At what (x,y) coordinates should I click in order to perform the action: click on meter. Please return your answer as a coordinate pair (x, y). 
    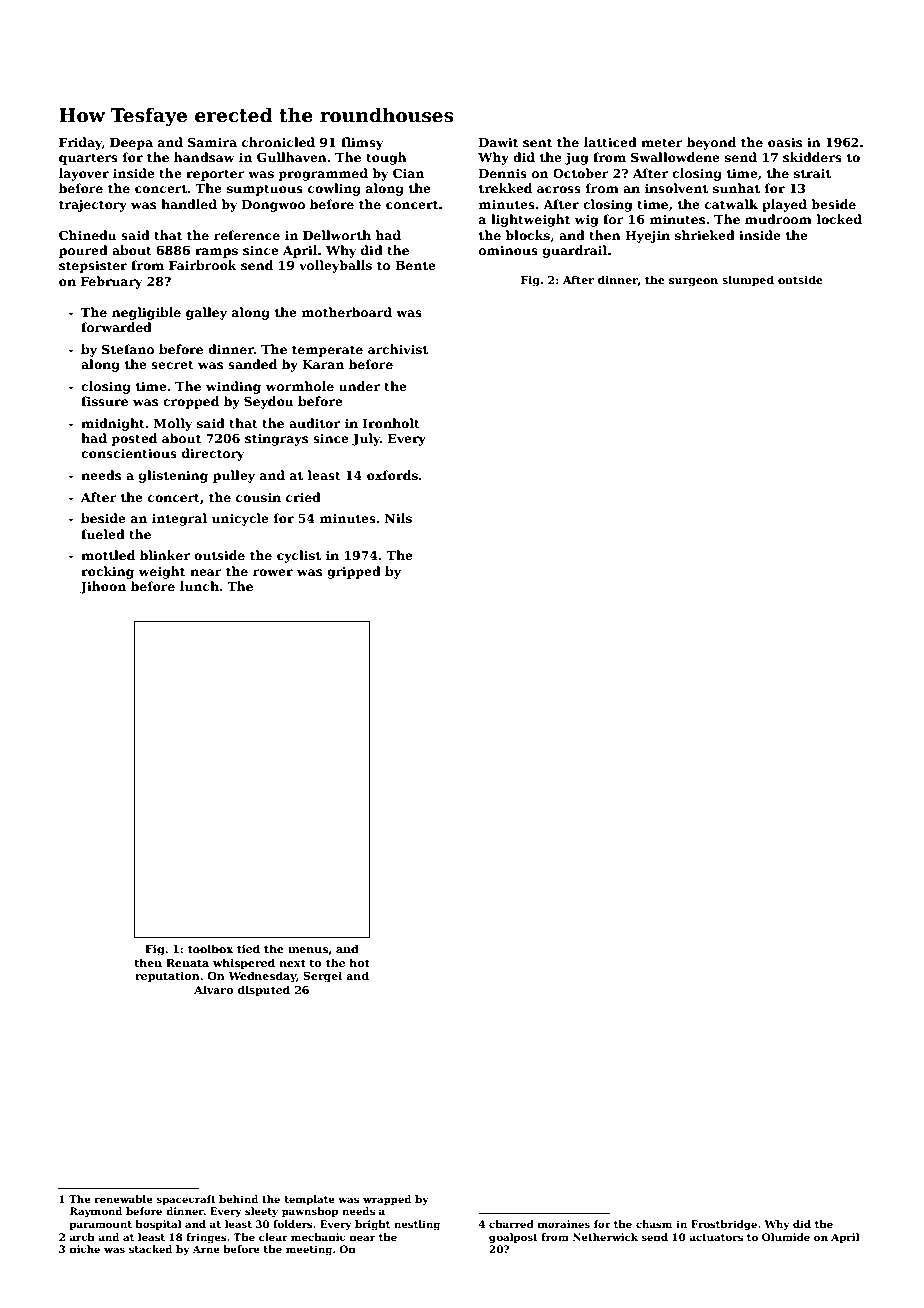
    Looking at the image, I should click on (662, 142).
